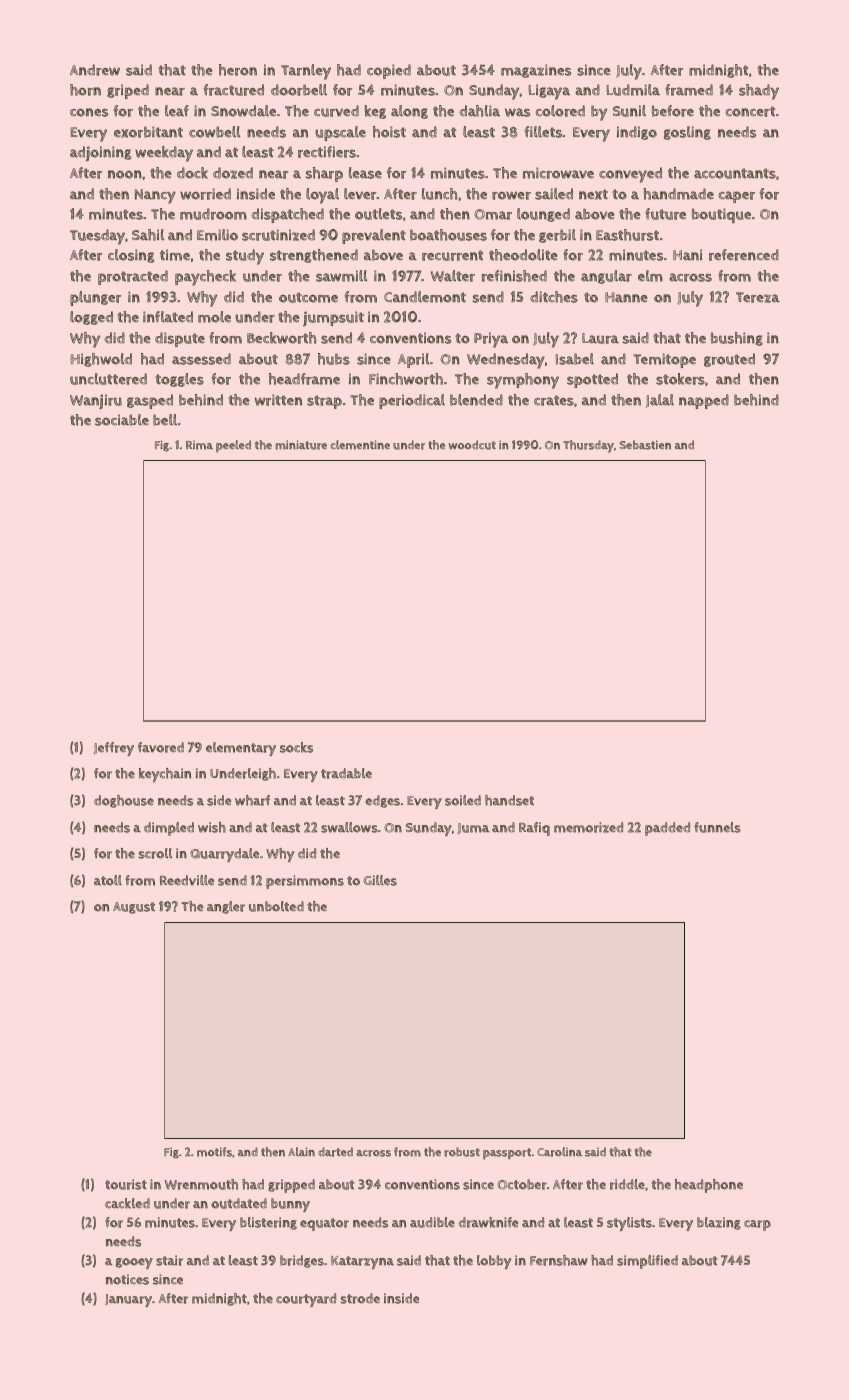 Image resolution: width=849 pixels, height=1400 pixels. Describe the element at coordinates (201, 1184) in the screenshot. I see `Wrenmouth` at that location.
